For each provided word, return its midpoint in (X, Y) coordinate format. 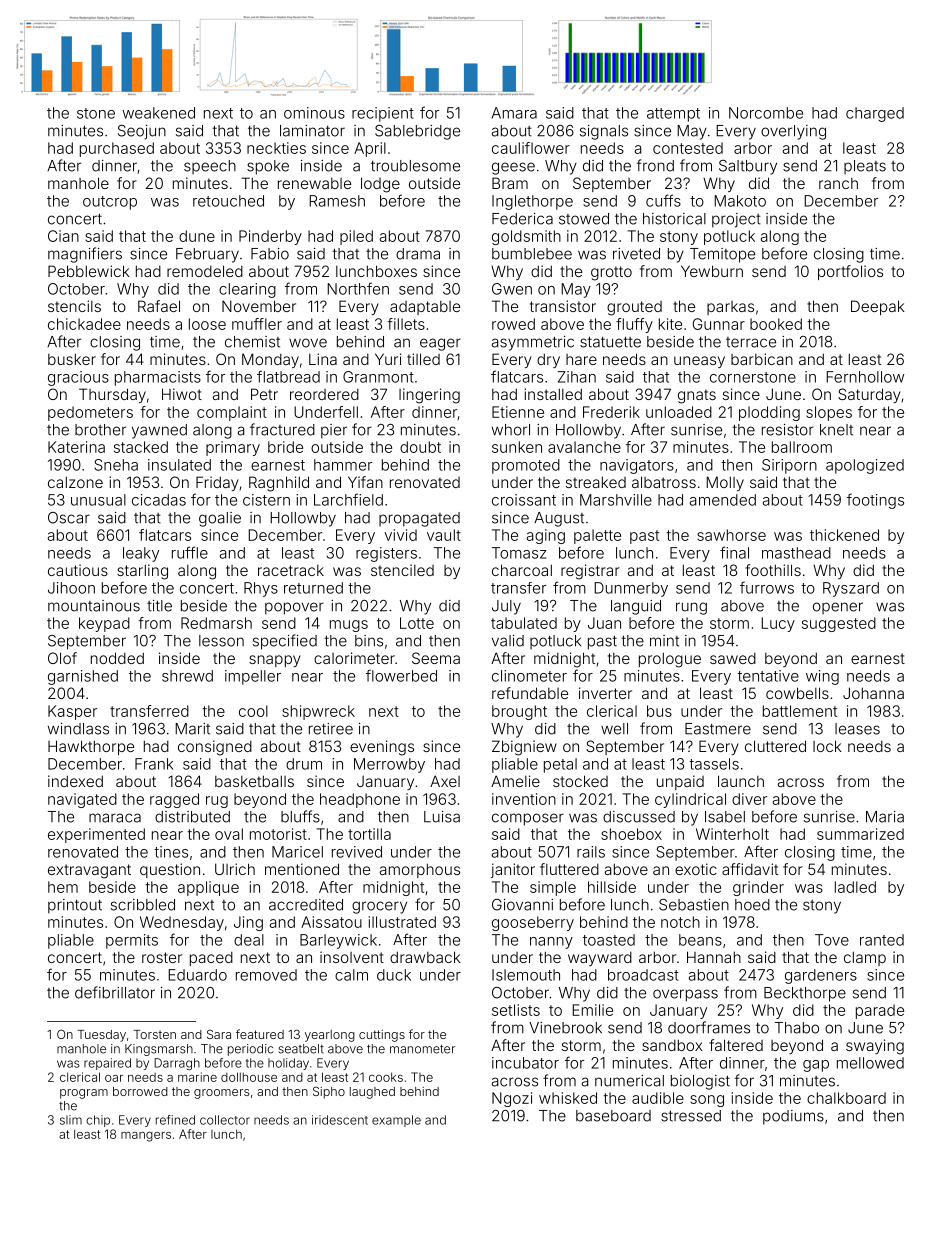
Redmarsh (216, 623)
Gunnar (719, 324)
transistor (563, 306)
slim (71, 1120)
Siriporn (789, 466)
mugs (349, 626)
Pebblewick (89, 271)
